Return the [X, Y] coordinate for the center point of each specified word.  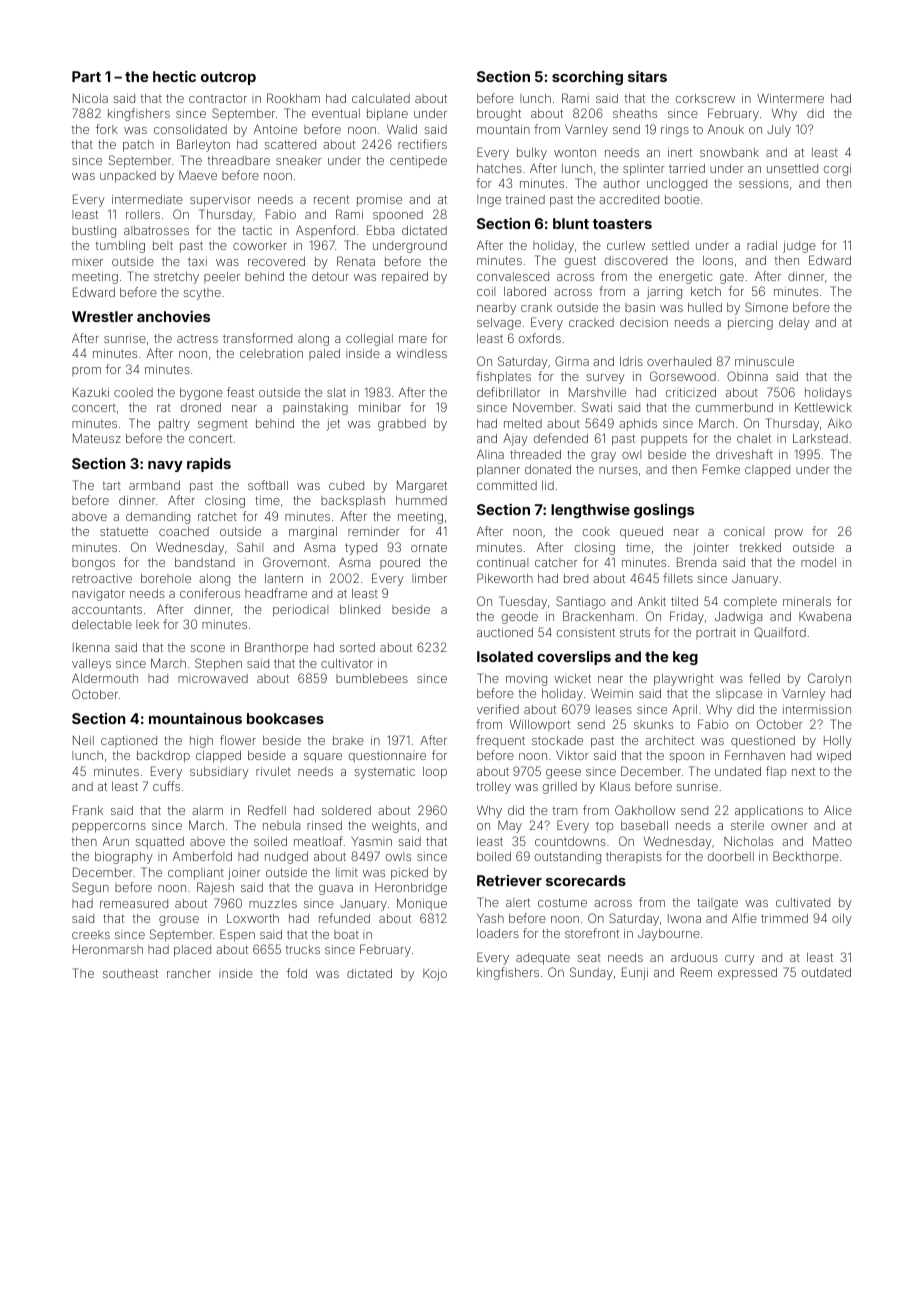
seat [589, 958]
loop [435, 773]
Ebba [380, 230]
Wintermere [790, 98]
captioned [129, 741]
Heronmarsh [108, 949]
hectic [174, 76]
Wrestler [102, 316]
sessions [764, 183]
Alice [838, 810]
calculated [381, 98]
